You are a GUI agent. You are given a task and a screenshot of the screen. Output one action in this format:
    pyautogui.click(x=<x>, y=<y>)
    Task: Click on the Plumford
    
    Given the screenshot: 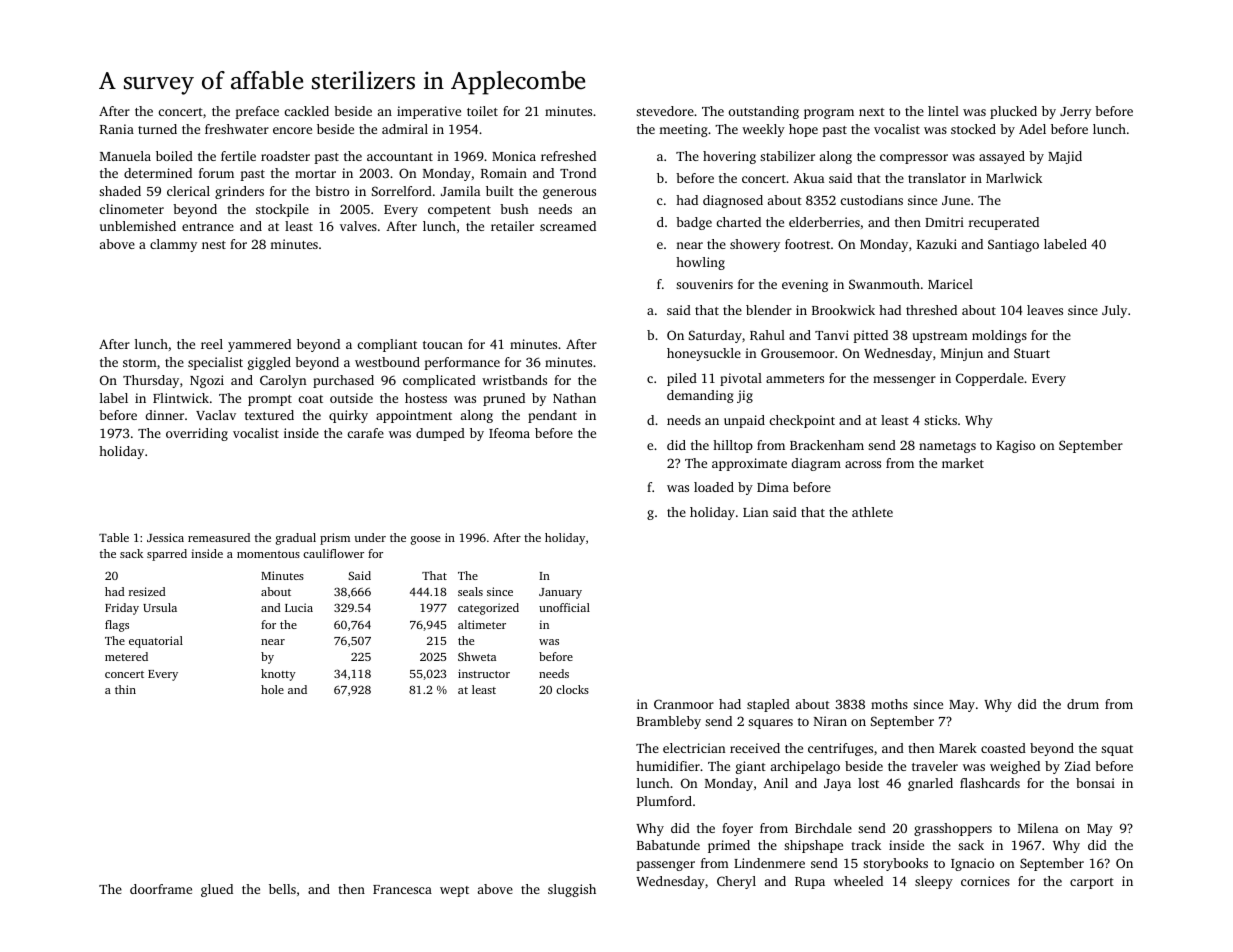 What is the action you would take?
    pyautogui.click(x=664, y=801)
